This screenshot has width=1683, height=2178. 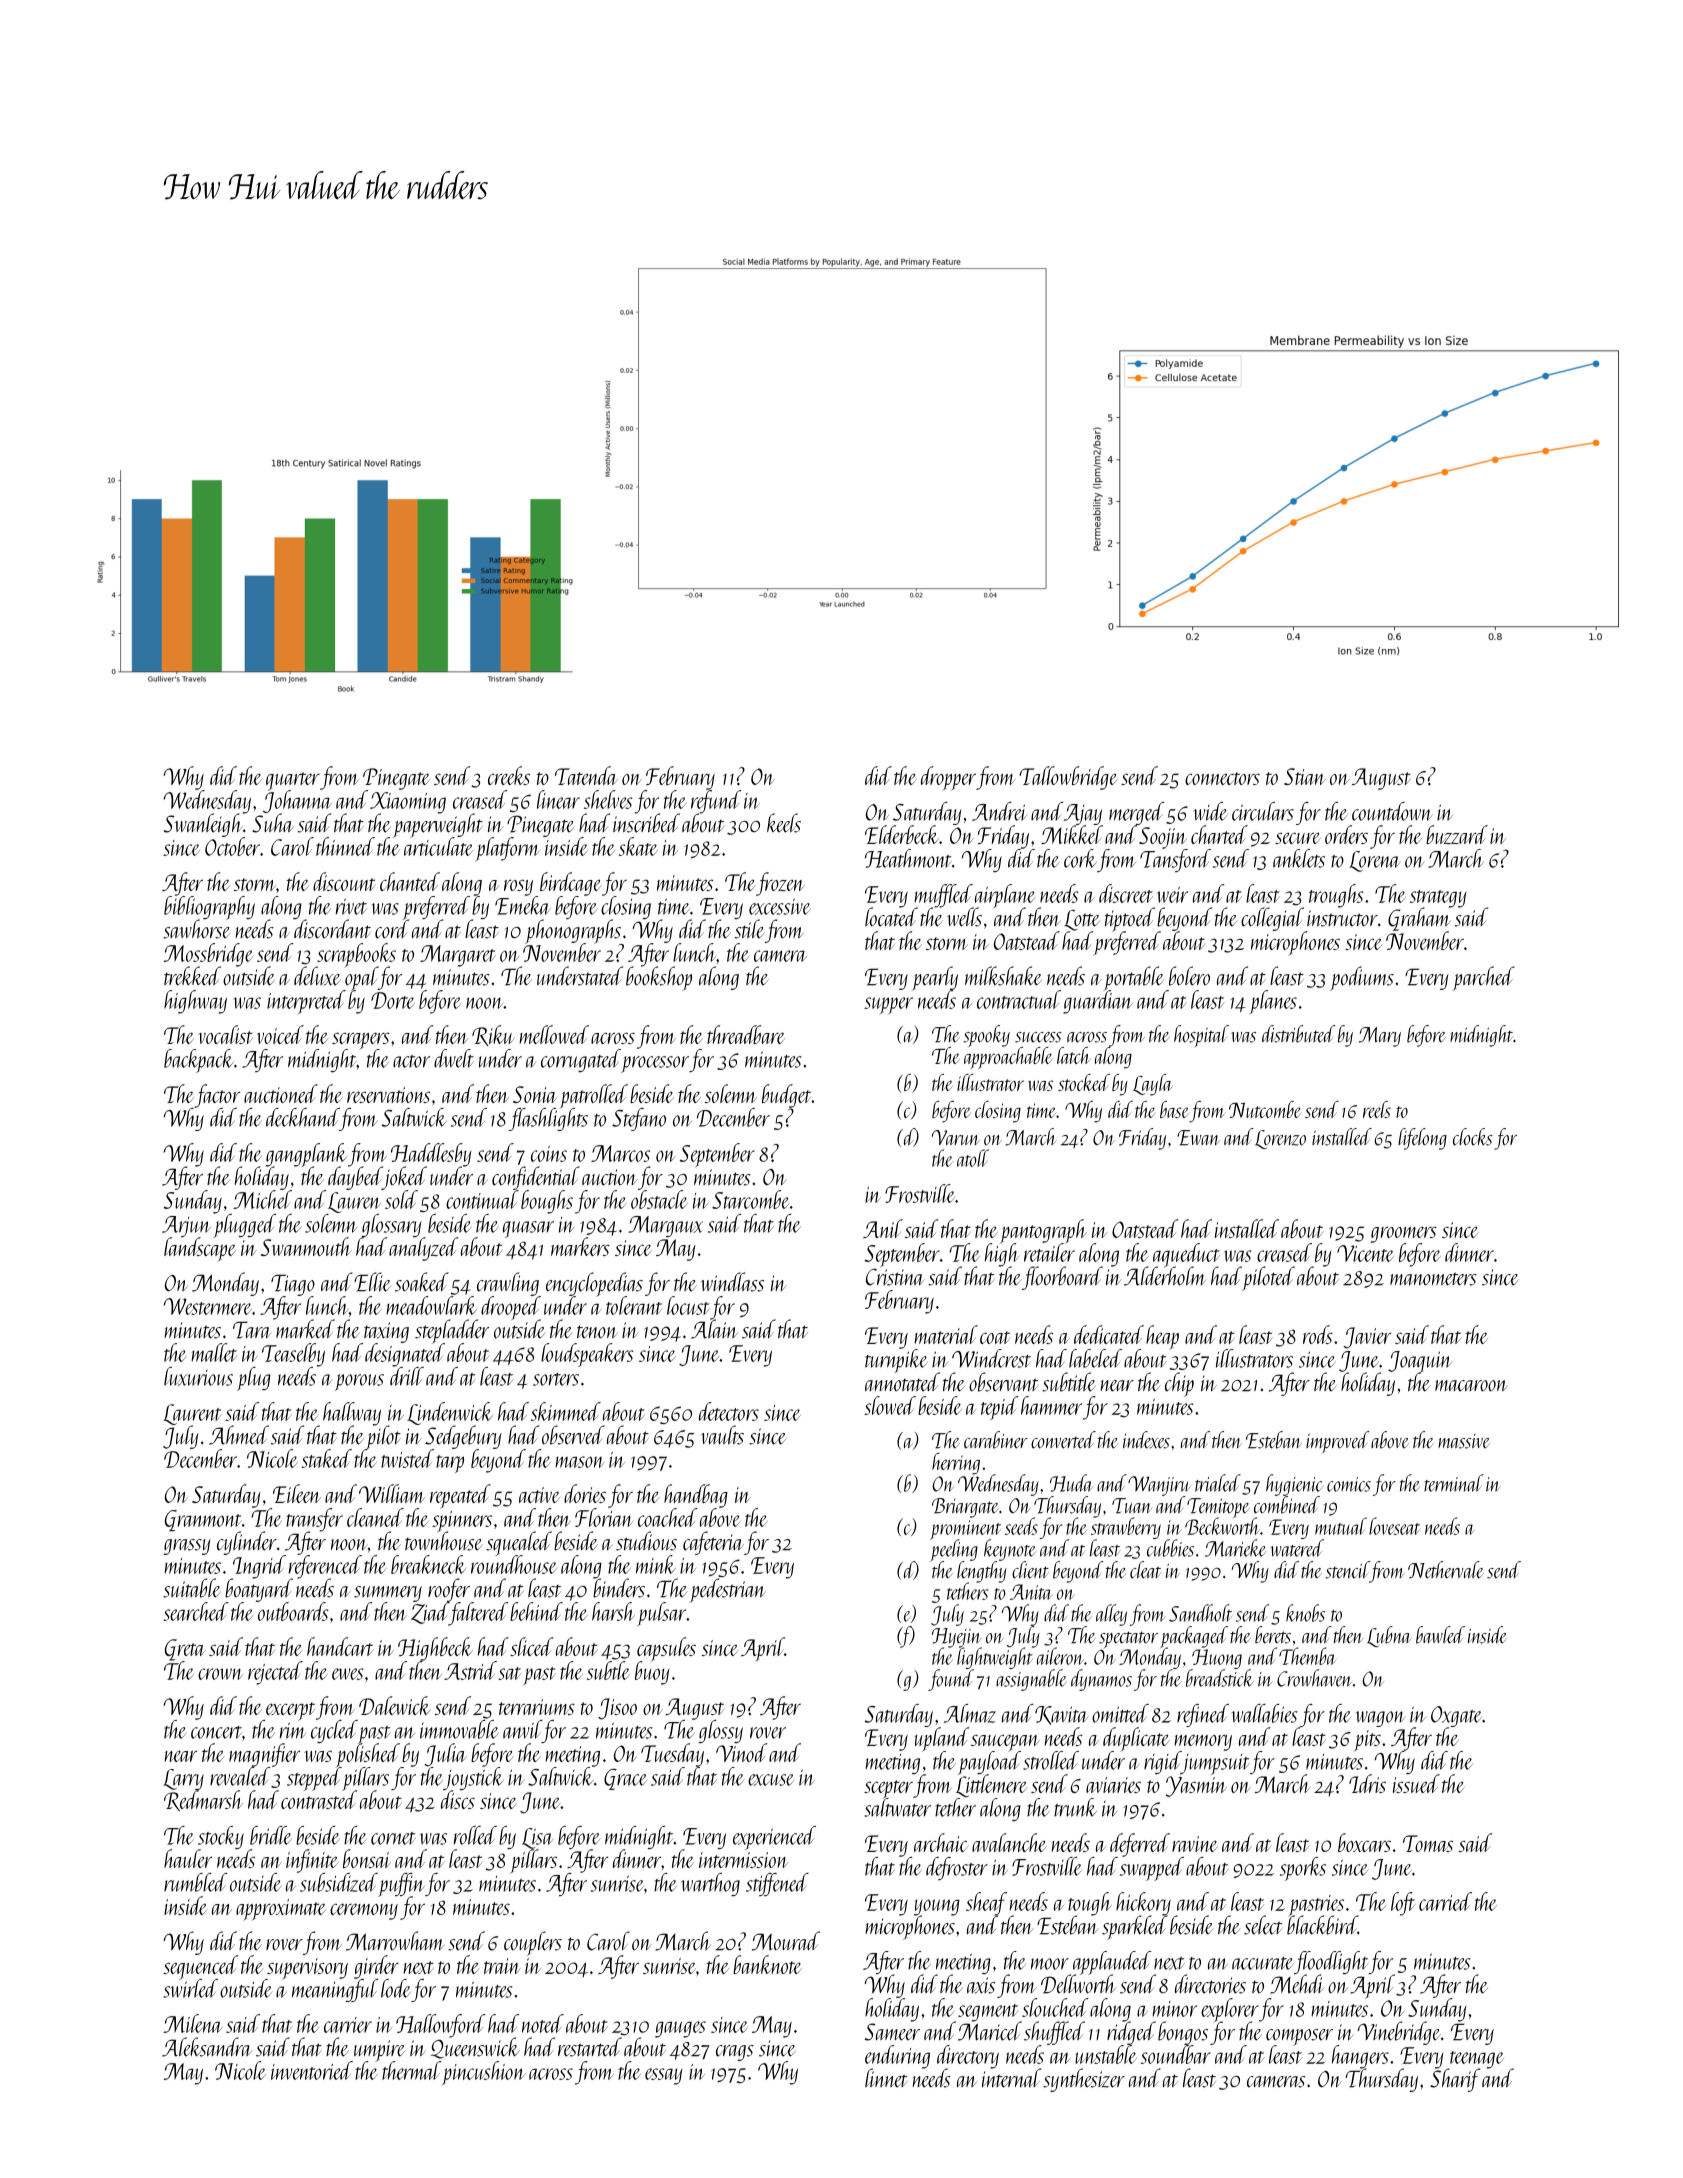 What do you see at coordinates (948, 778) in the screenshot?
I see `dropper` at bounding box center [948, 778].
